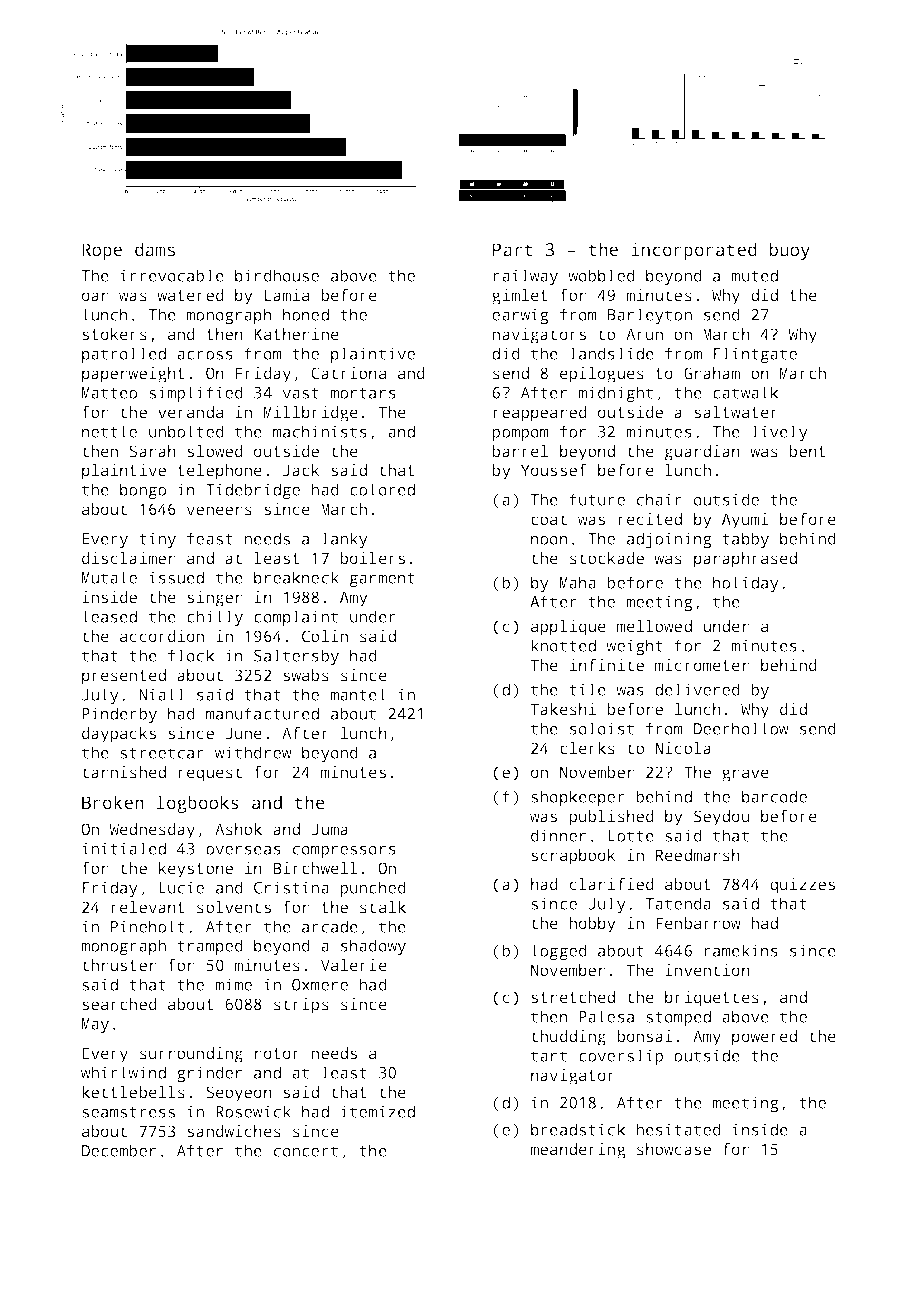 The image size is (924, 1311). What do you see at coordinates (155, 249) in the page?
I see `dams` at bounding box center [155, 249].
